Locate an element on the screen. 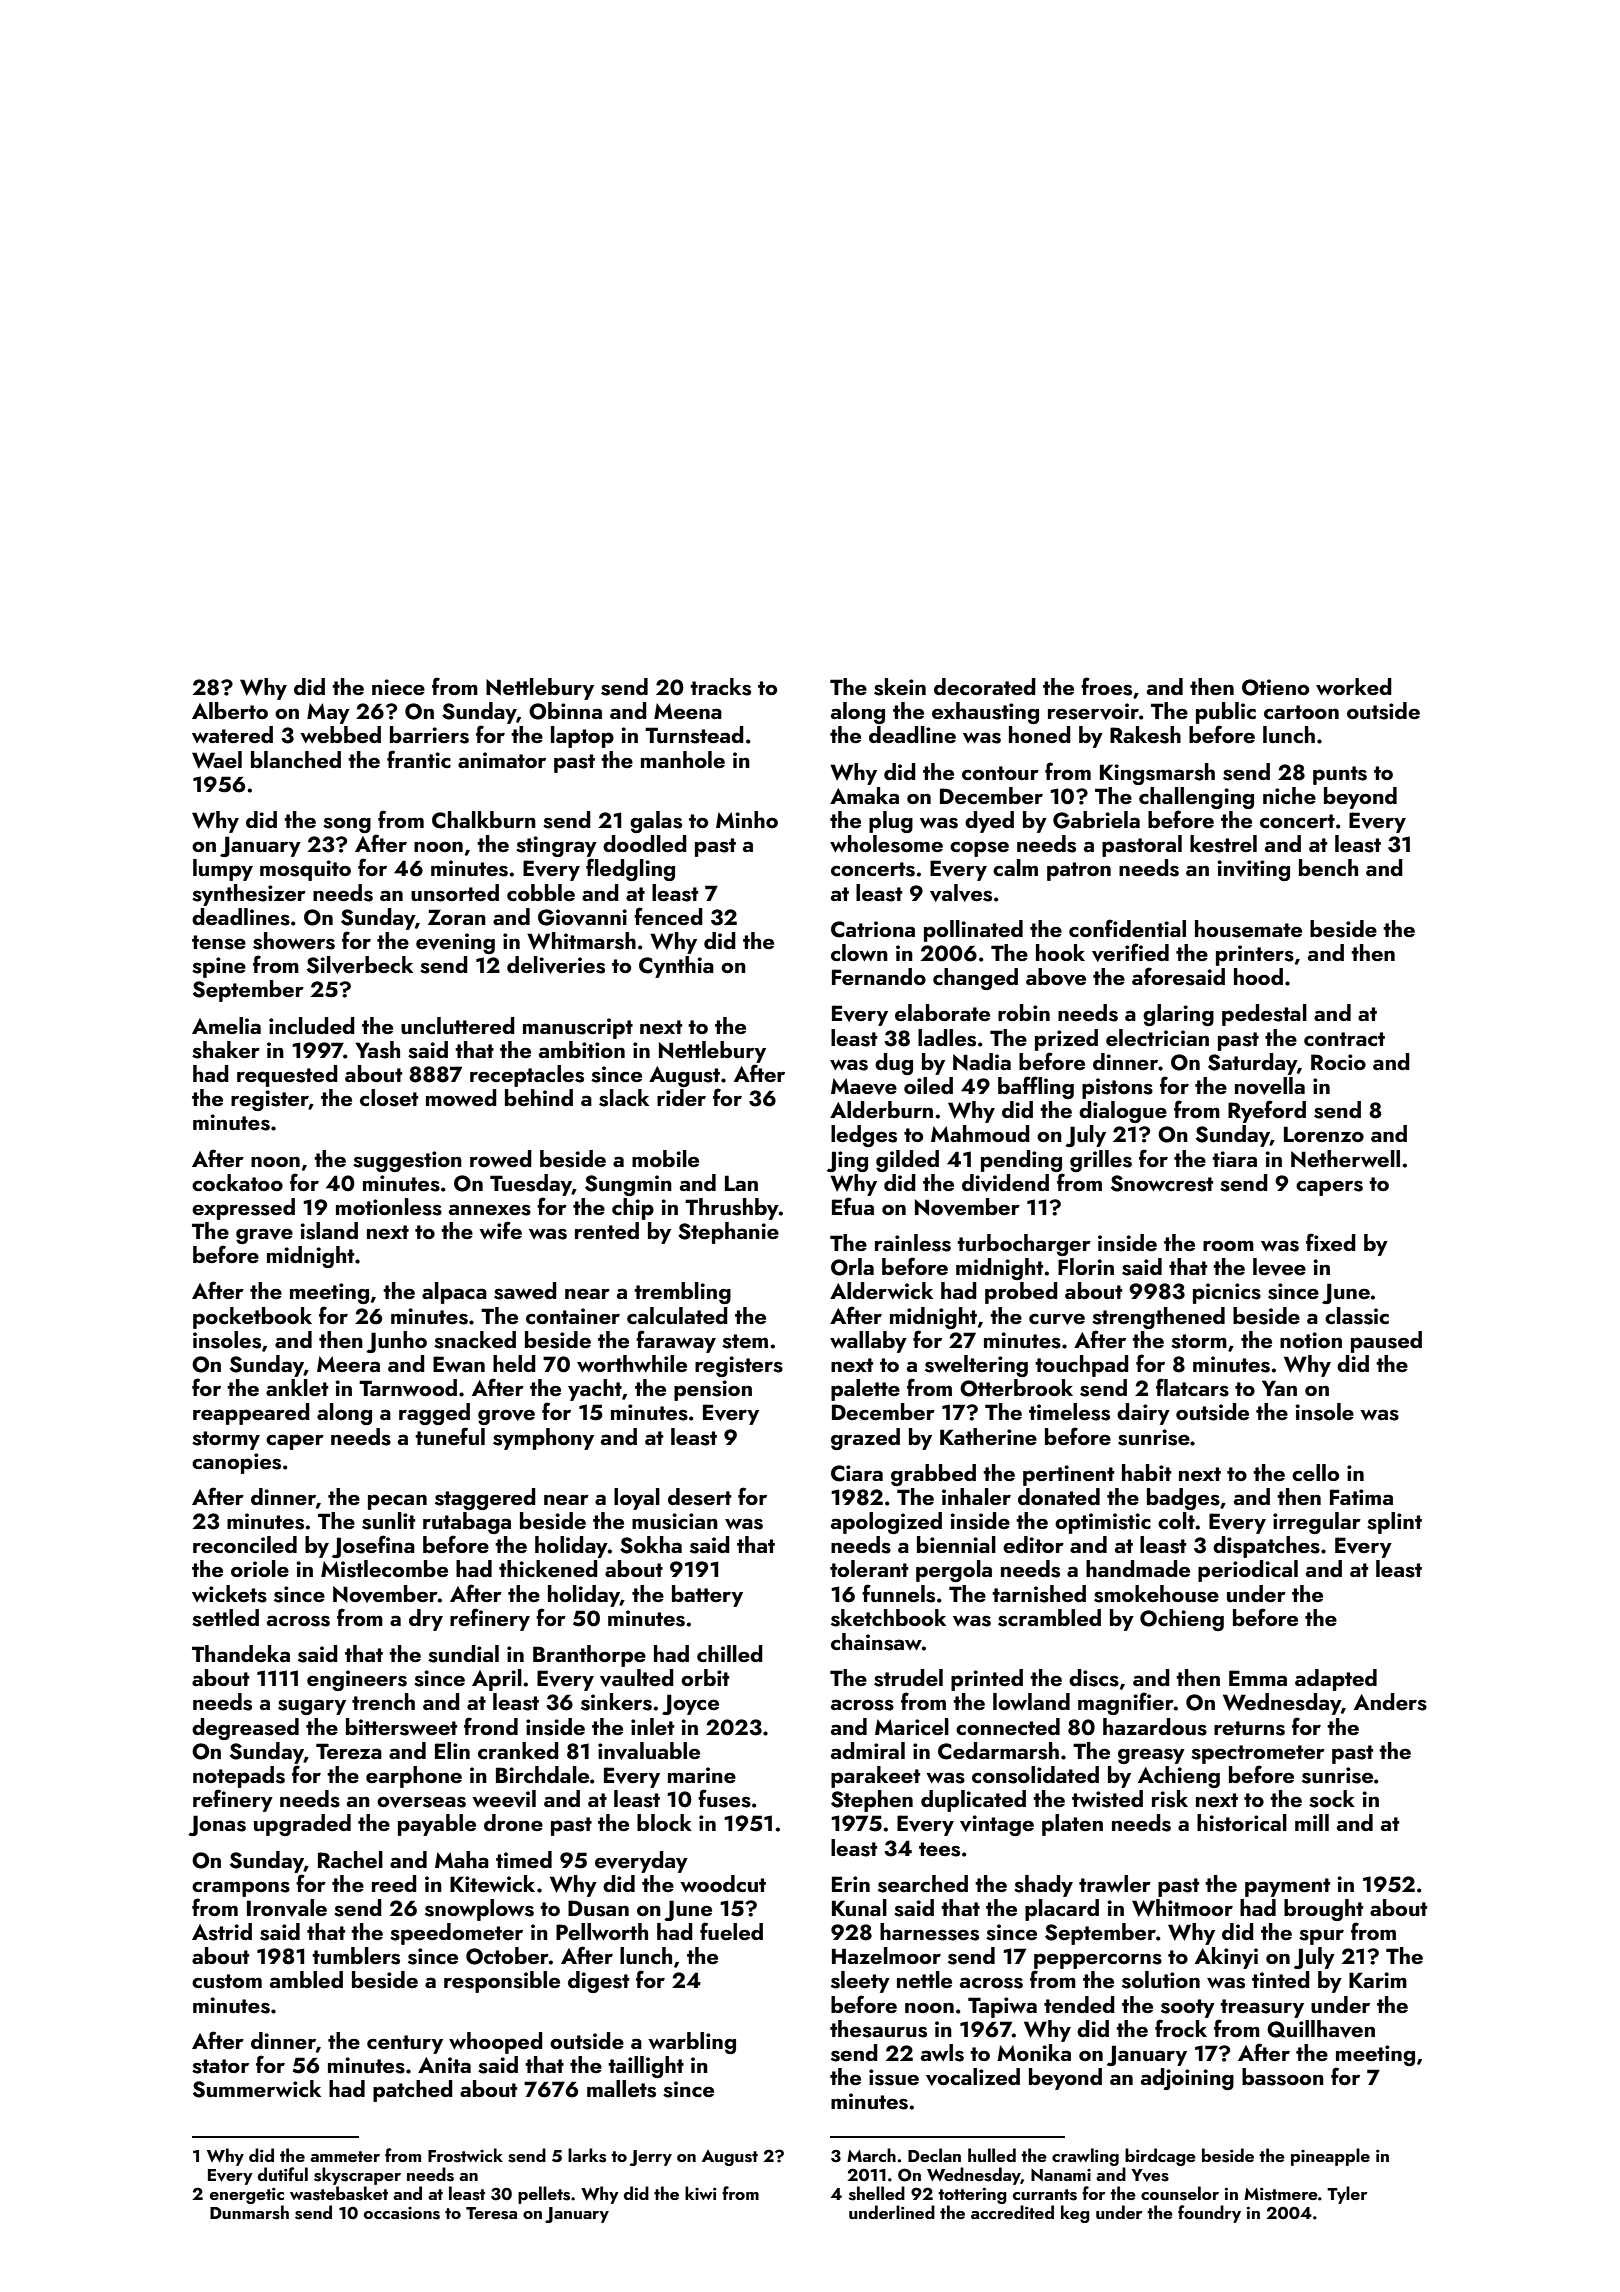  island is located at coordinates (329, 1231).
